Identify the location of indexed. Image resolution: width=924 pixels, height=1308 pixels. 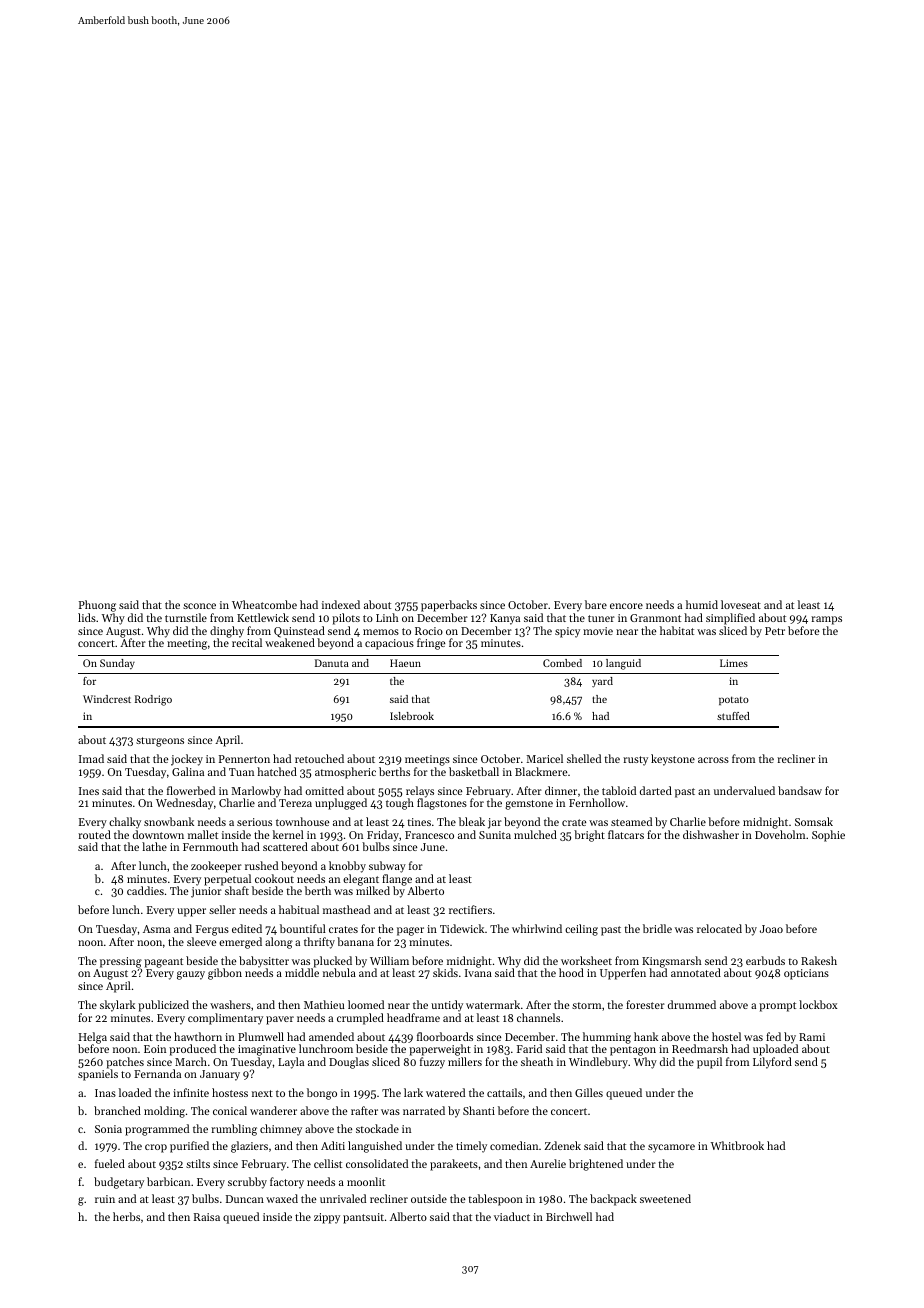
(341, 604).
